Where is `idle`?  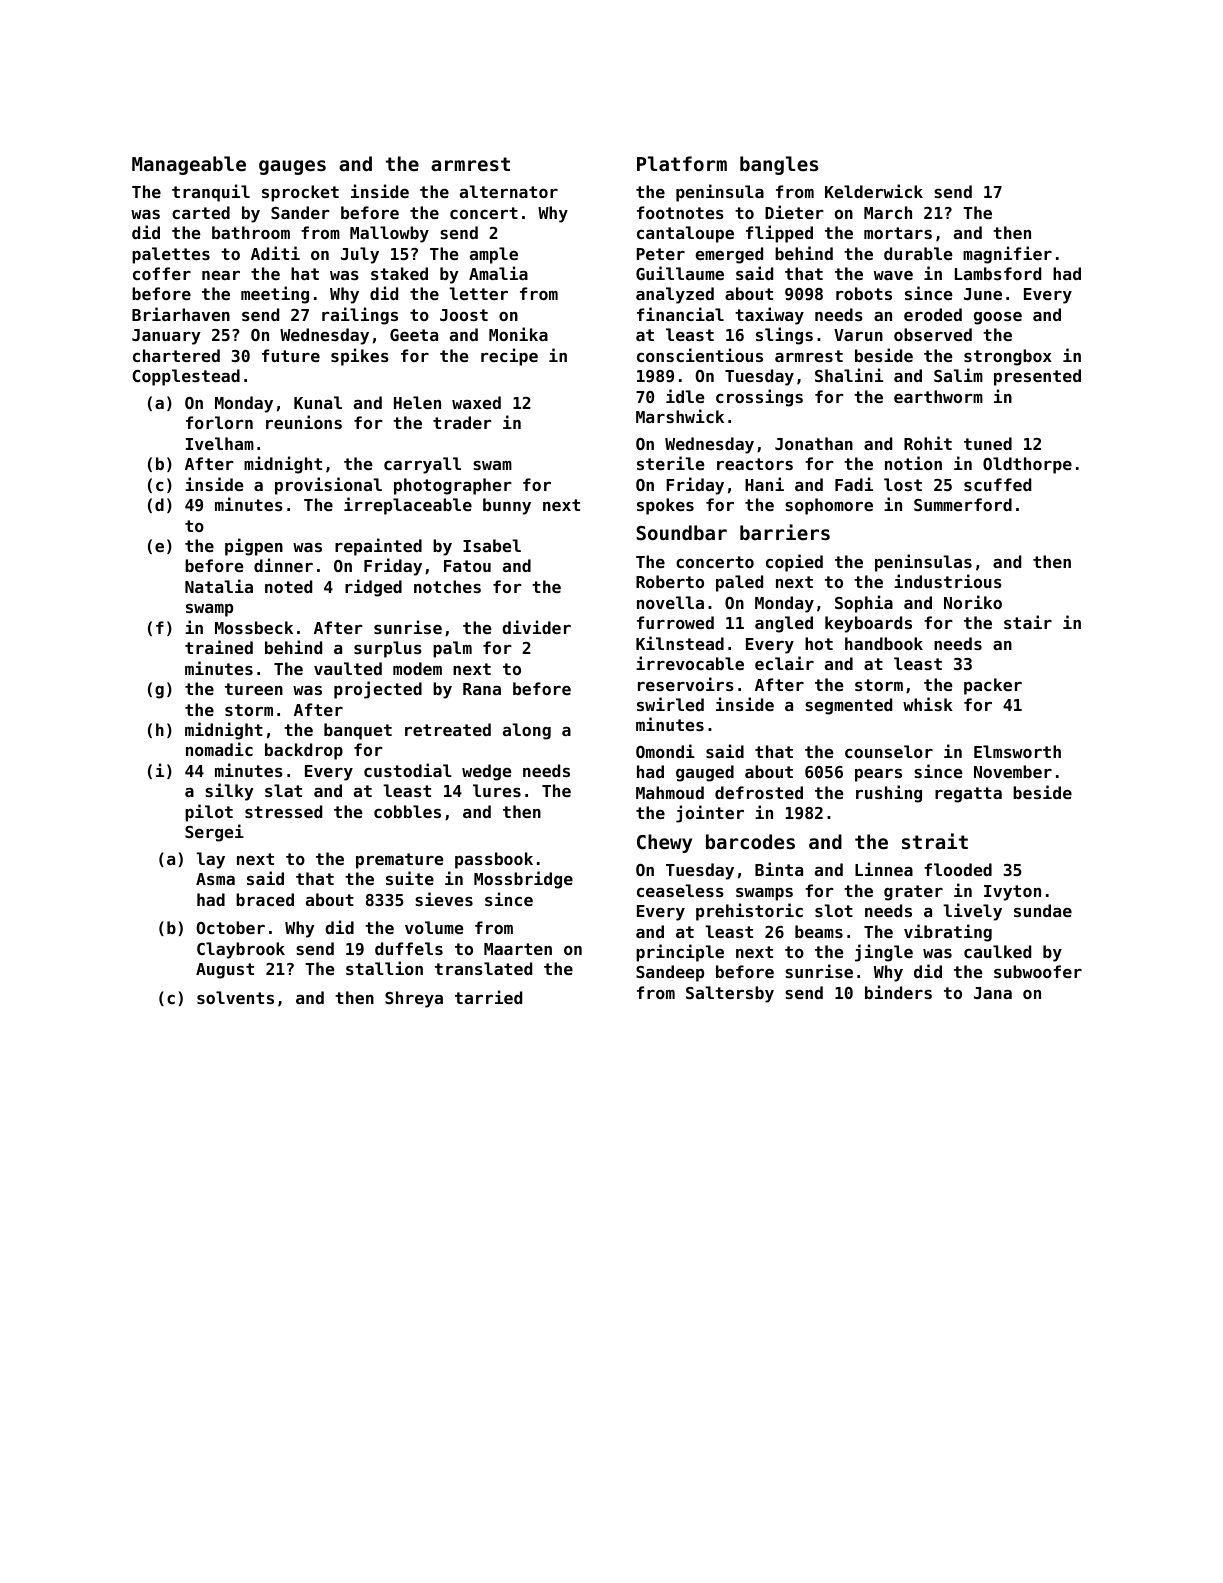 idle is located at coordinates (685, 396).
